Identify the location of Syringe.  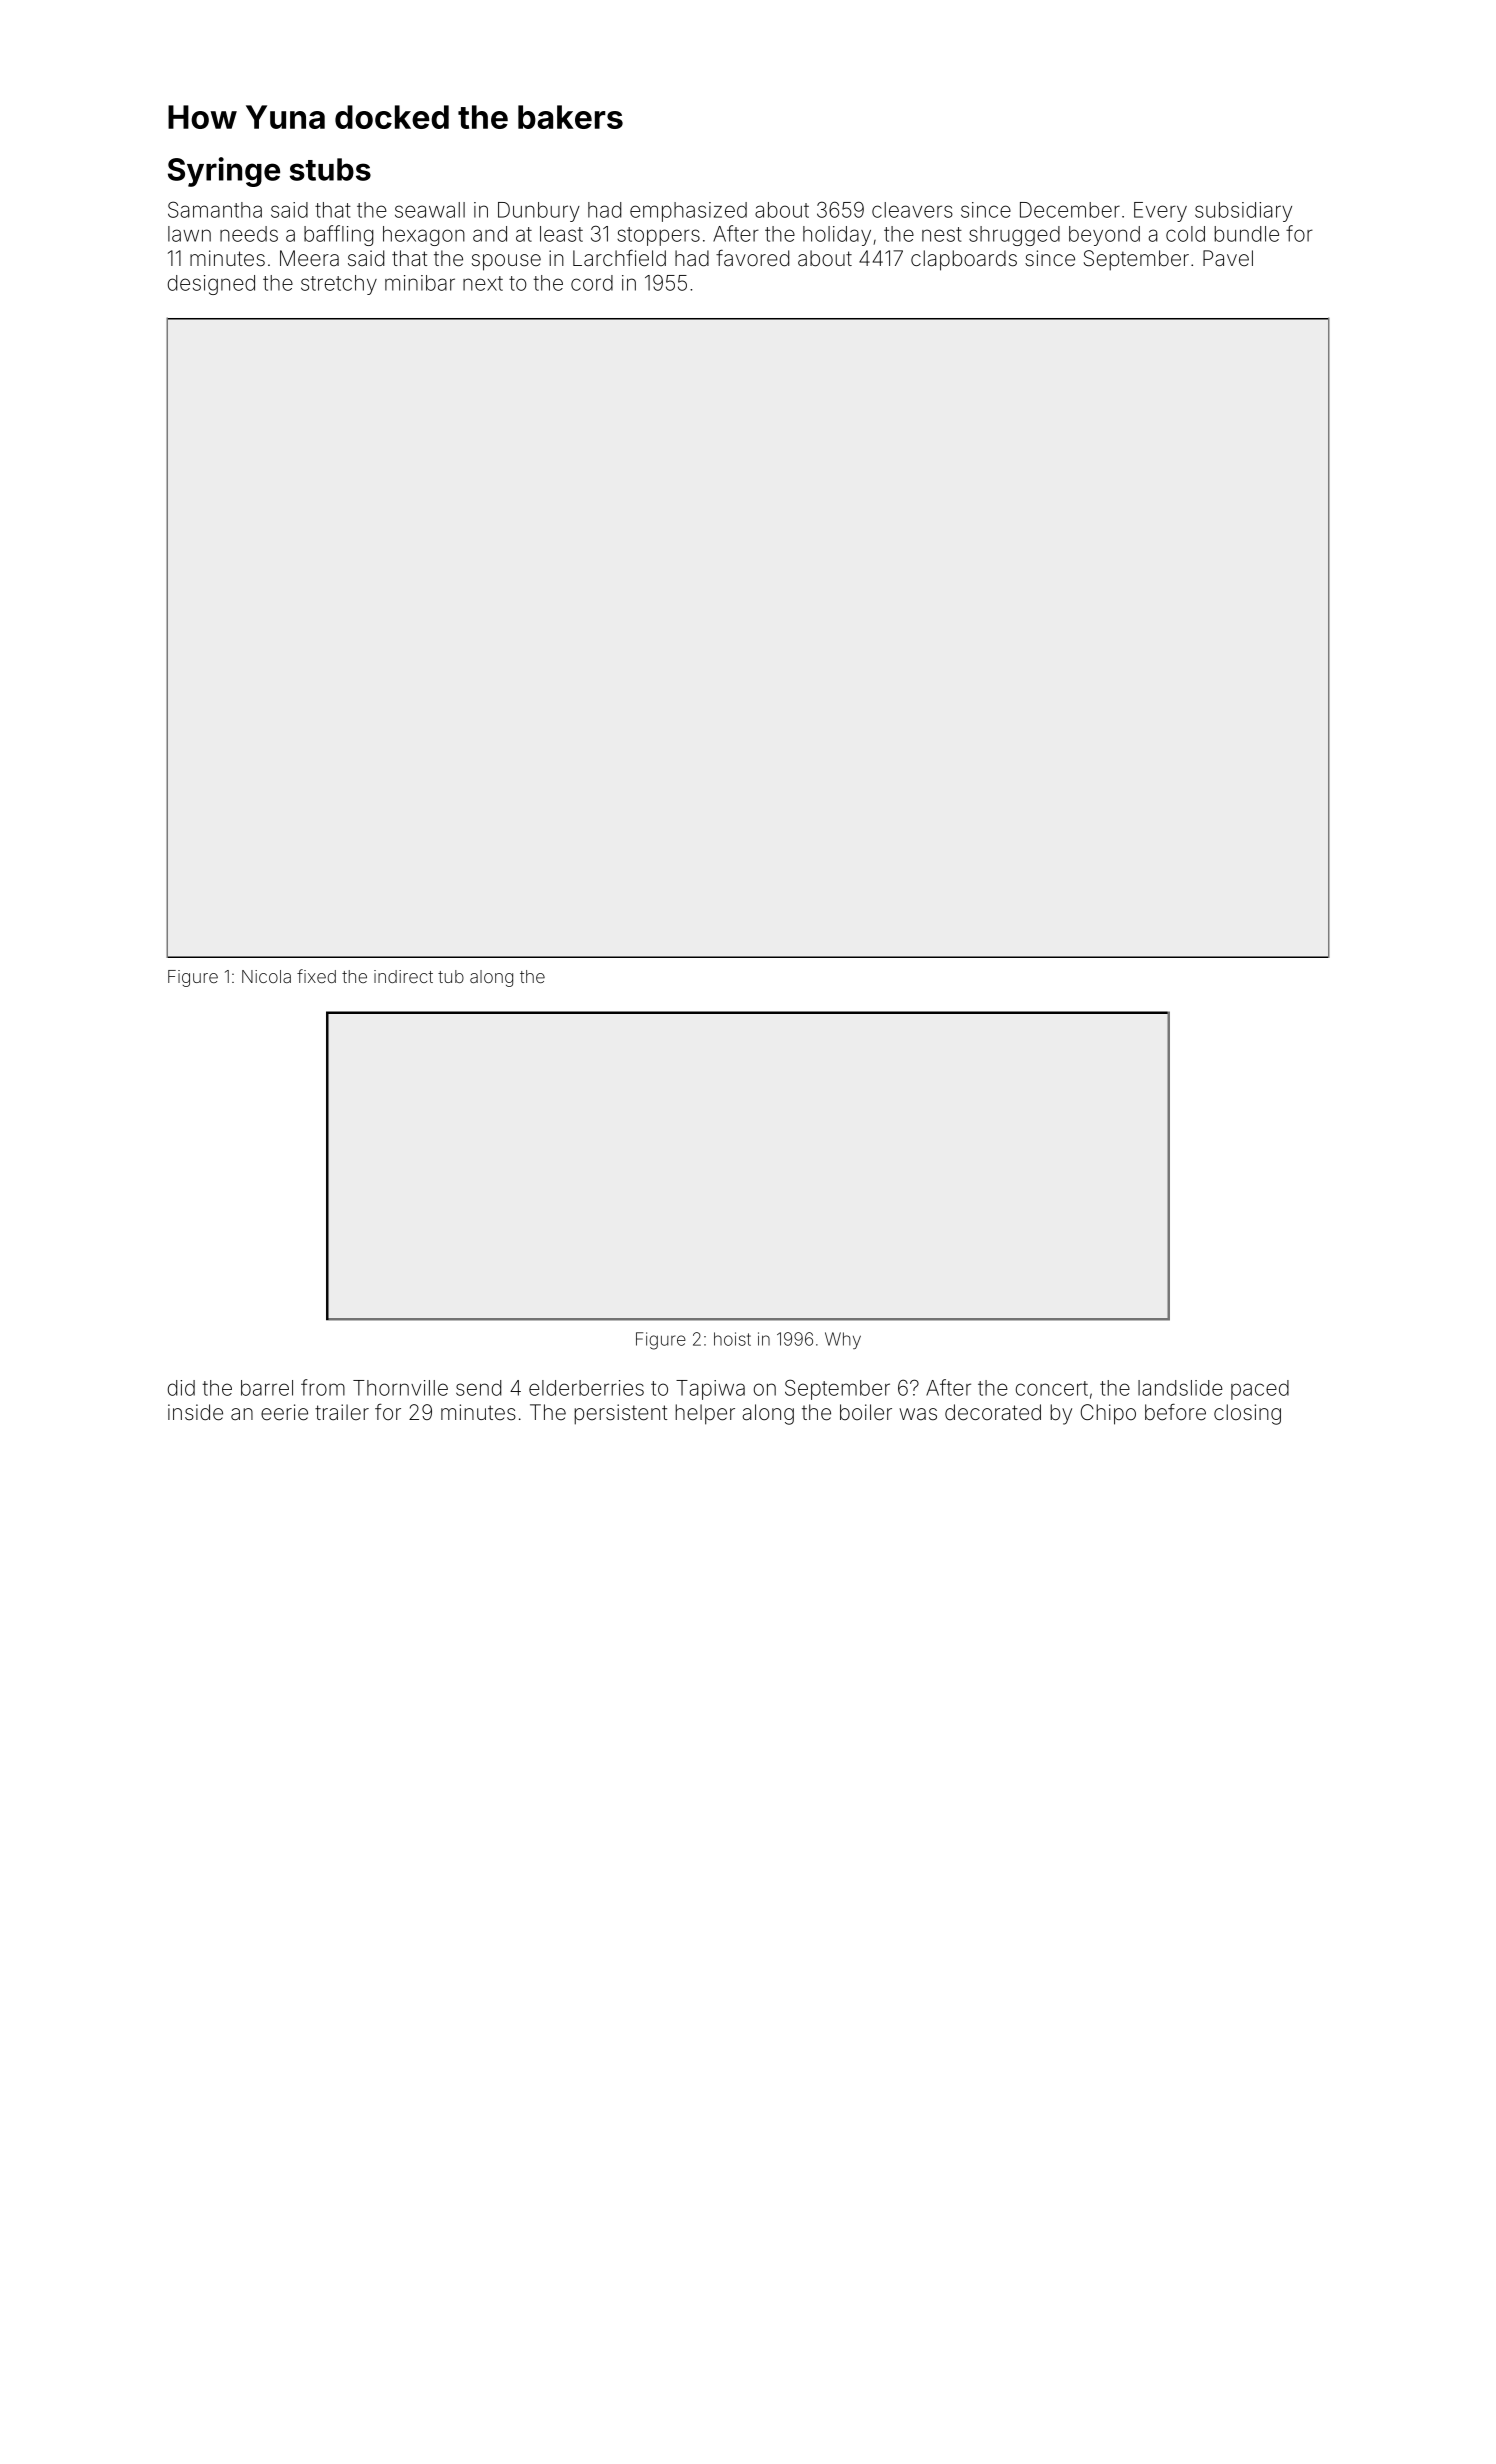
(224, 172).
